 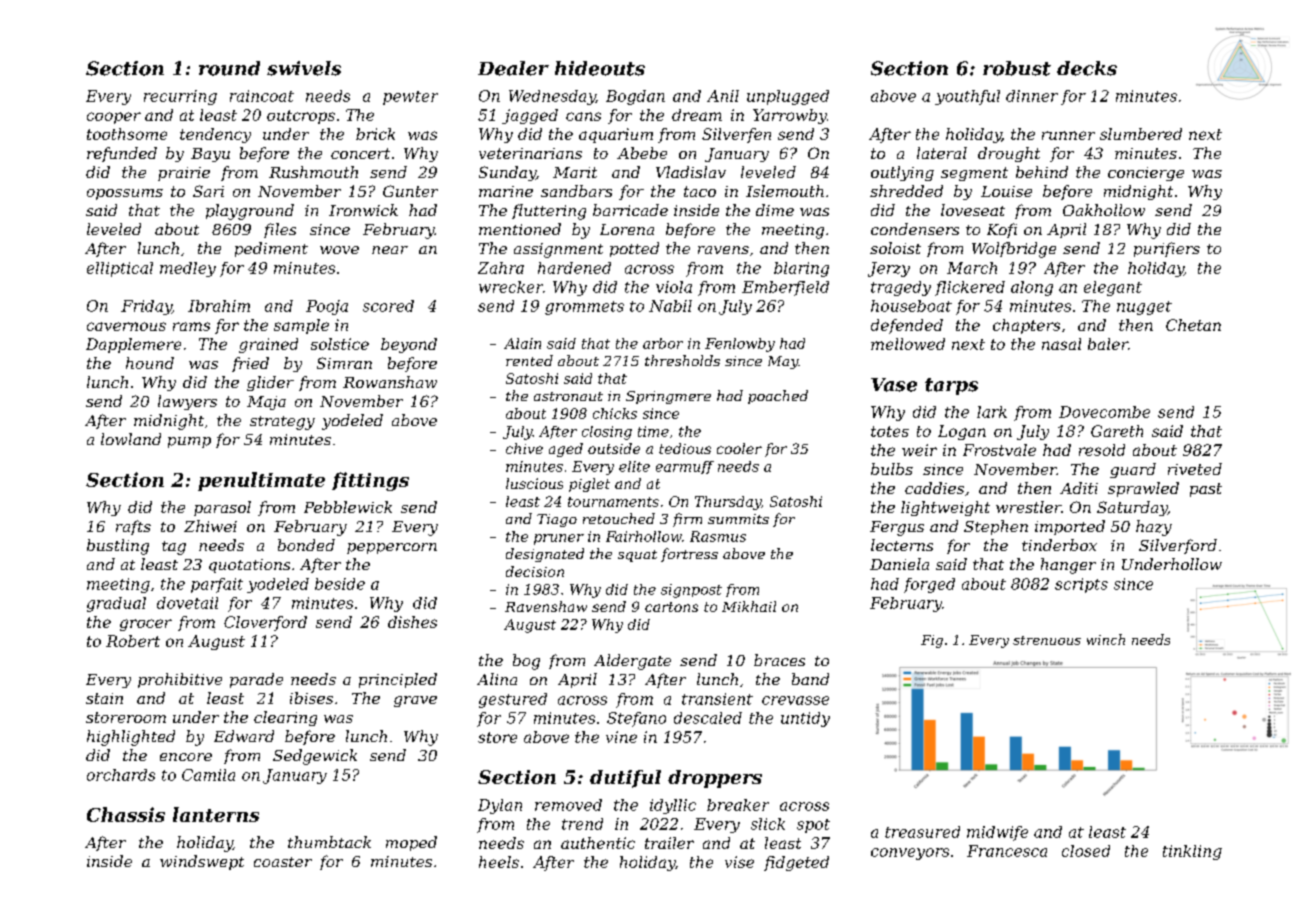 I want to click on Islemouth, so click(x=785, y=191).
